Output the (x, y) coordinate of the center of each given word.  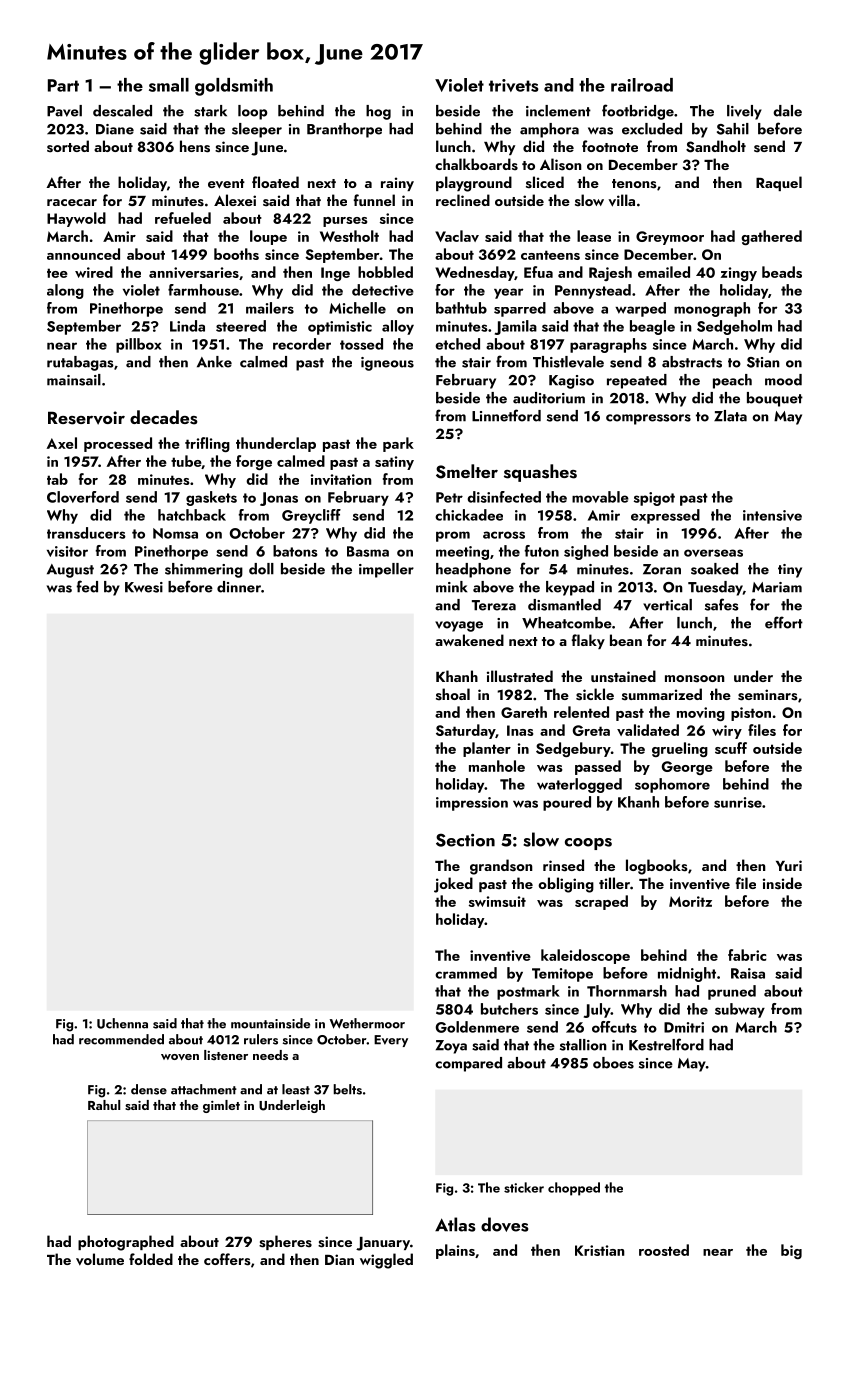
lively (744, 112)
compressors (648, 419)
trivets (514, 85)
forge (254, 462)
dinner (239, 587)
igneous (387, 364)
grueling (680, 749)
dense (149, 1089)
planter (487, 749)
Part (63, 85)
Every (391, 1041)
